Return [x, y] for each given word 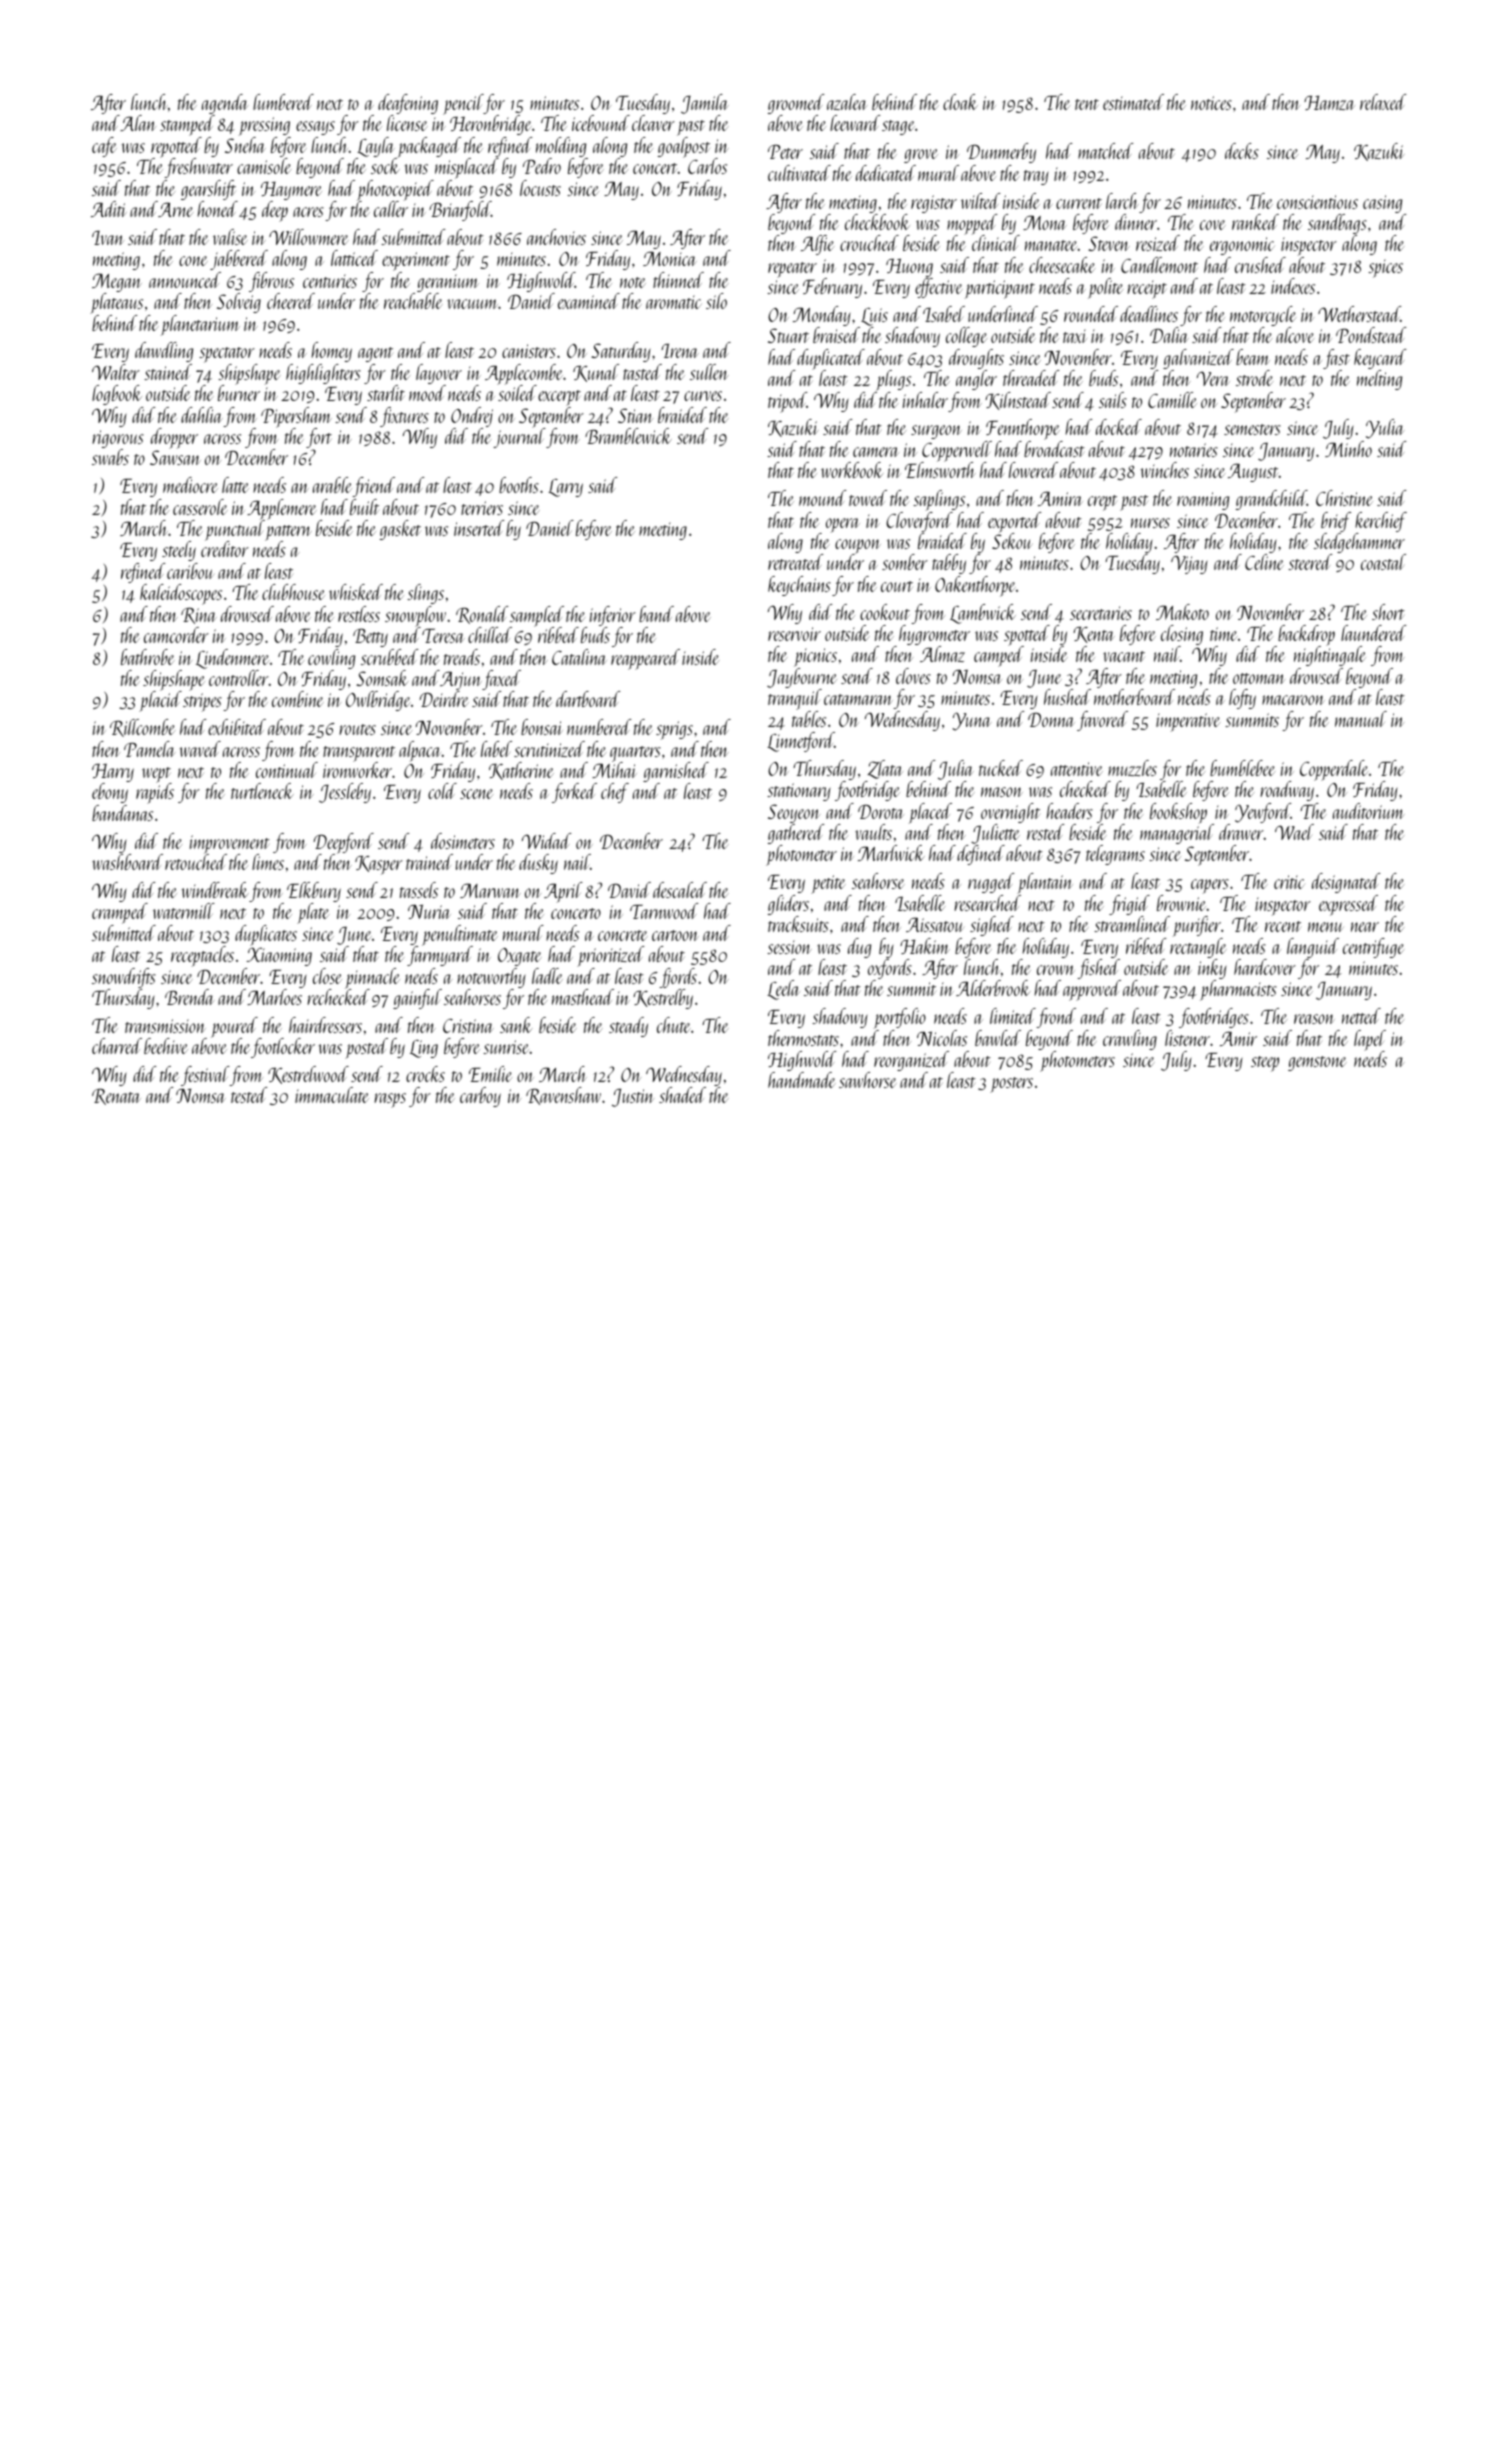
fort [319, 439]
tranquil [795, 699]
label [496, 749]
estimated [1133, 102]
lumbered [283, 102]
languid [1313, 948]
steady [628, 1027]
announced [185, 280]
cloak [960, 102]
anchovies [556, 237]
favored [1102, 721]
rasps [390, 1100]
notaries [1194, 450]
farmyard [440, 956]
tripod [787, 402]
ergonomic [1242, 246]
